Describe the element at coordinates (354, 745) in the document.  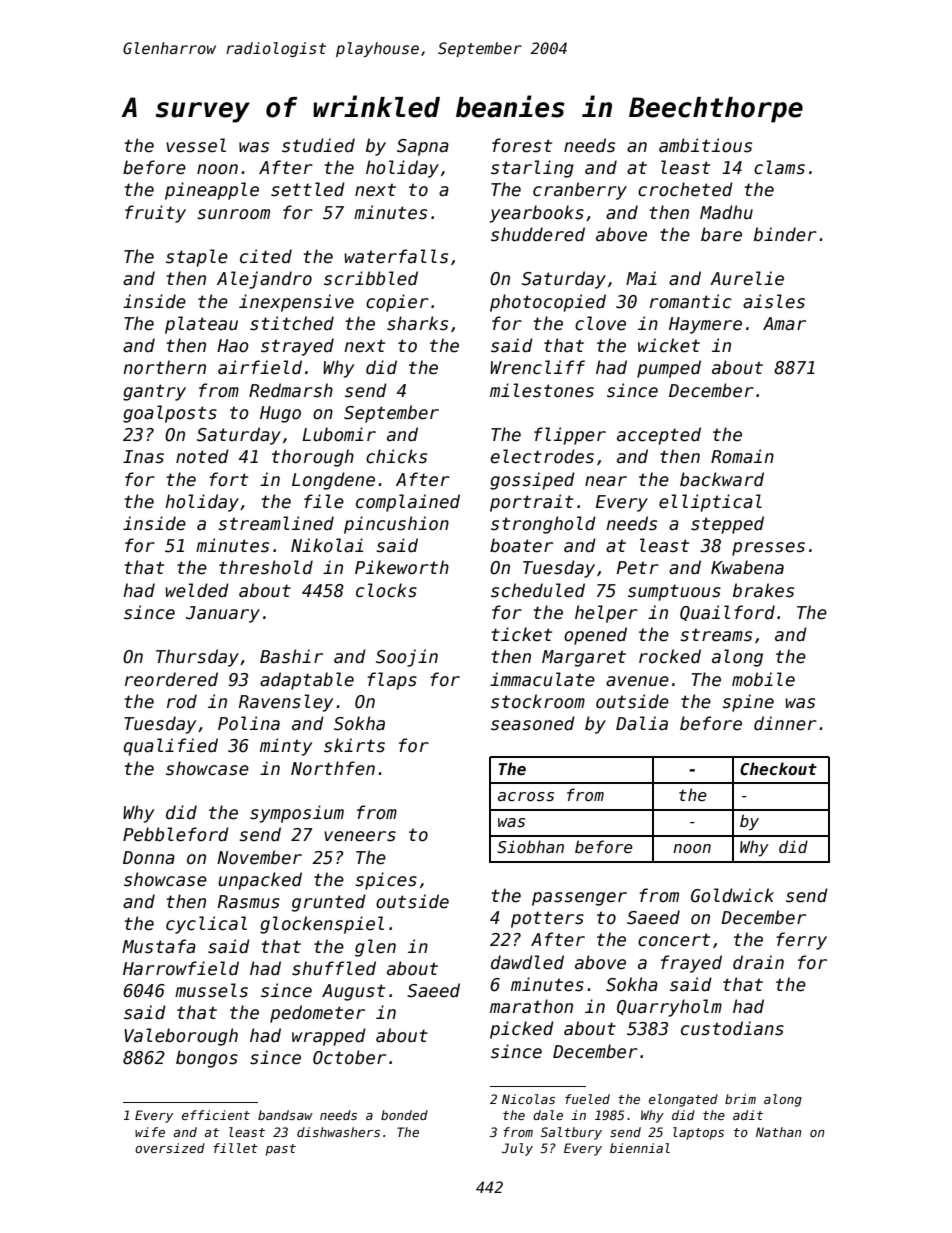
I see `skirts` at that location.
